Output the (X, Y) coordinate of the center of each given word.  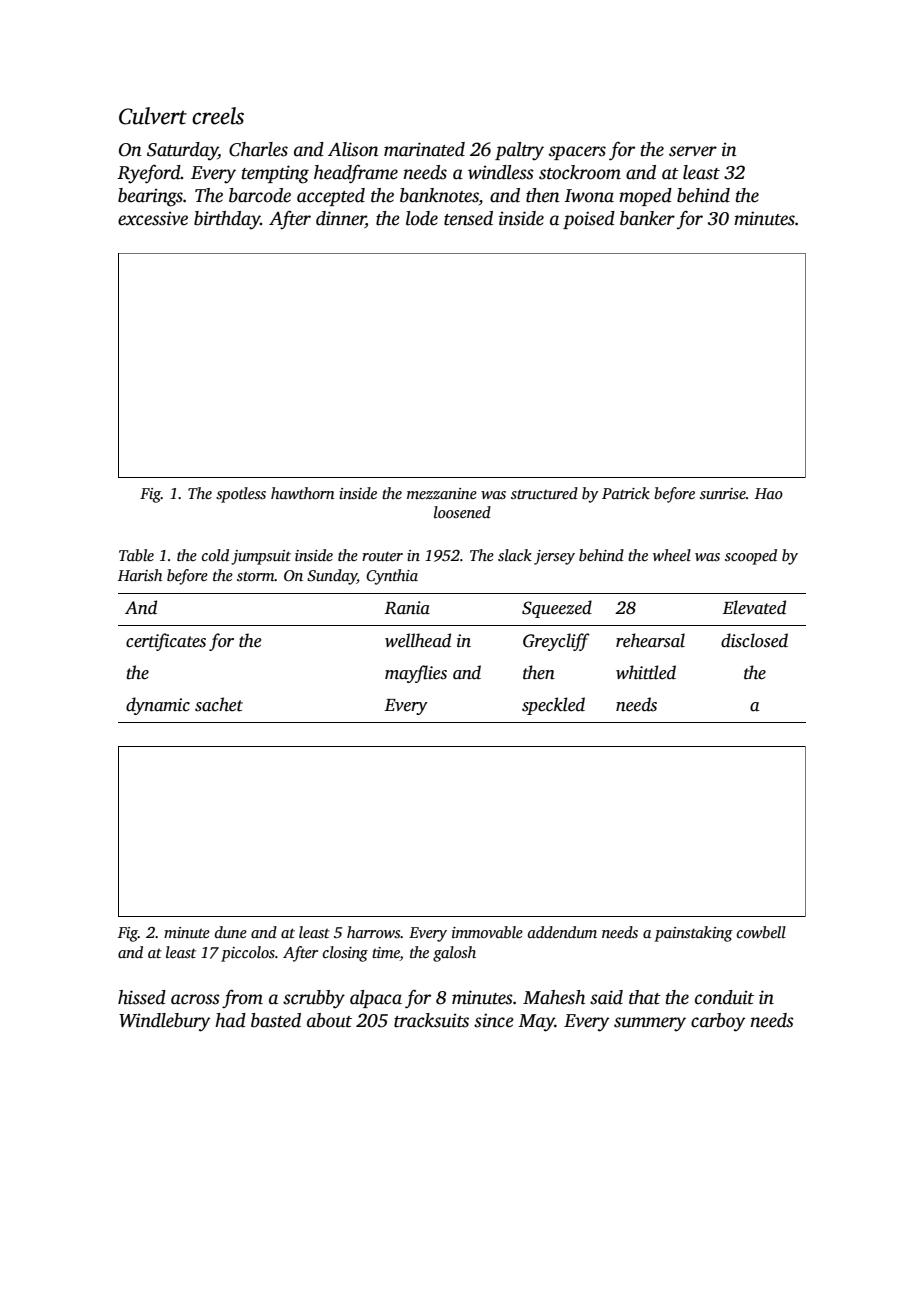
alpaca (376, 999)
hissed (142, 997)
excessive (153, 218)
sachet (219, 704)
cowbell (761, 932)
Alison (353, 149)
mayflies (416, 674)
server (693, 151)
